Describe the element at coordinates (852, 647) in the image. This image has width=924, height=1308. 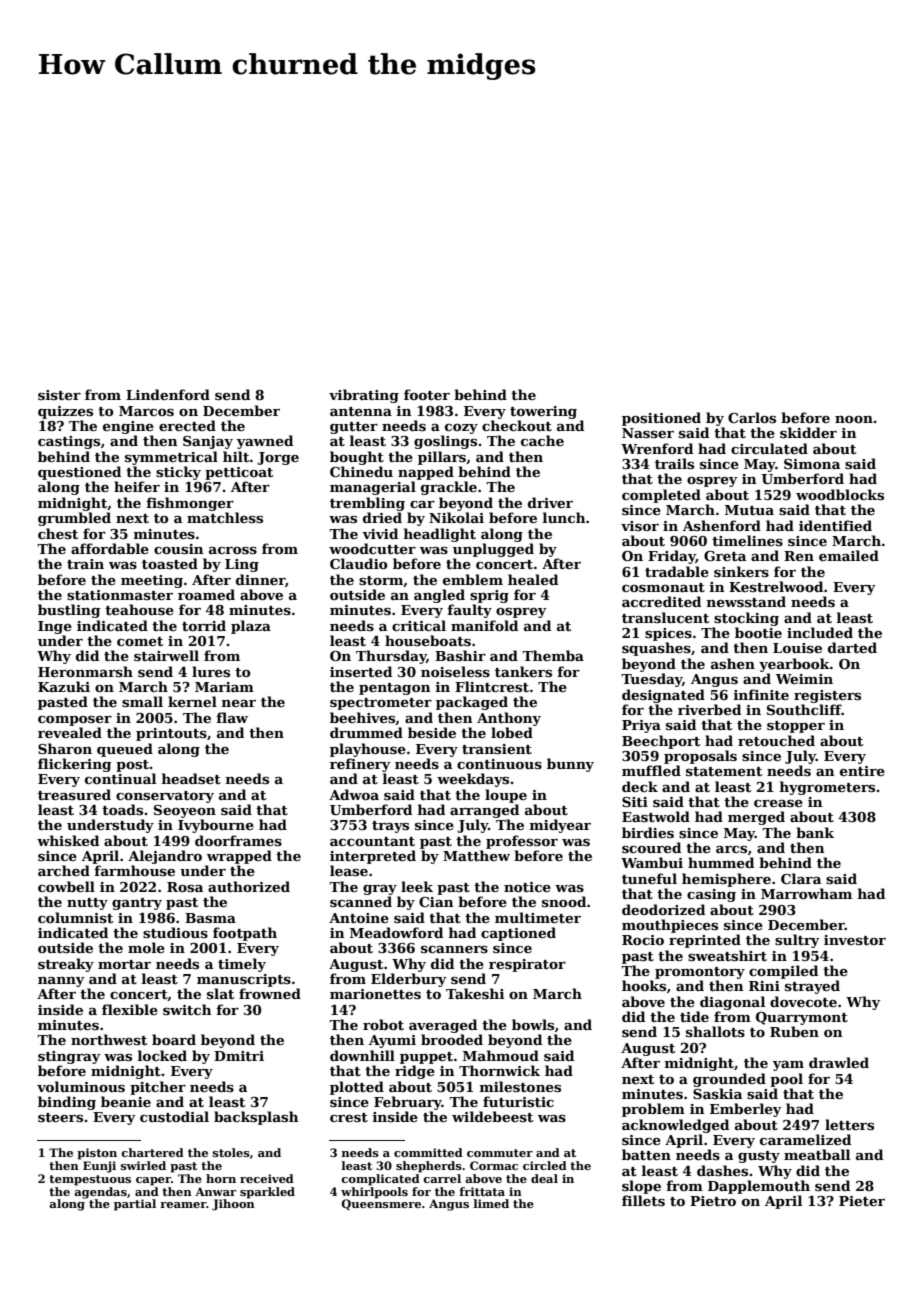
I see `darted` at that location.
